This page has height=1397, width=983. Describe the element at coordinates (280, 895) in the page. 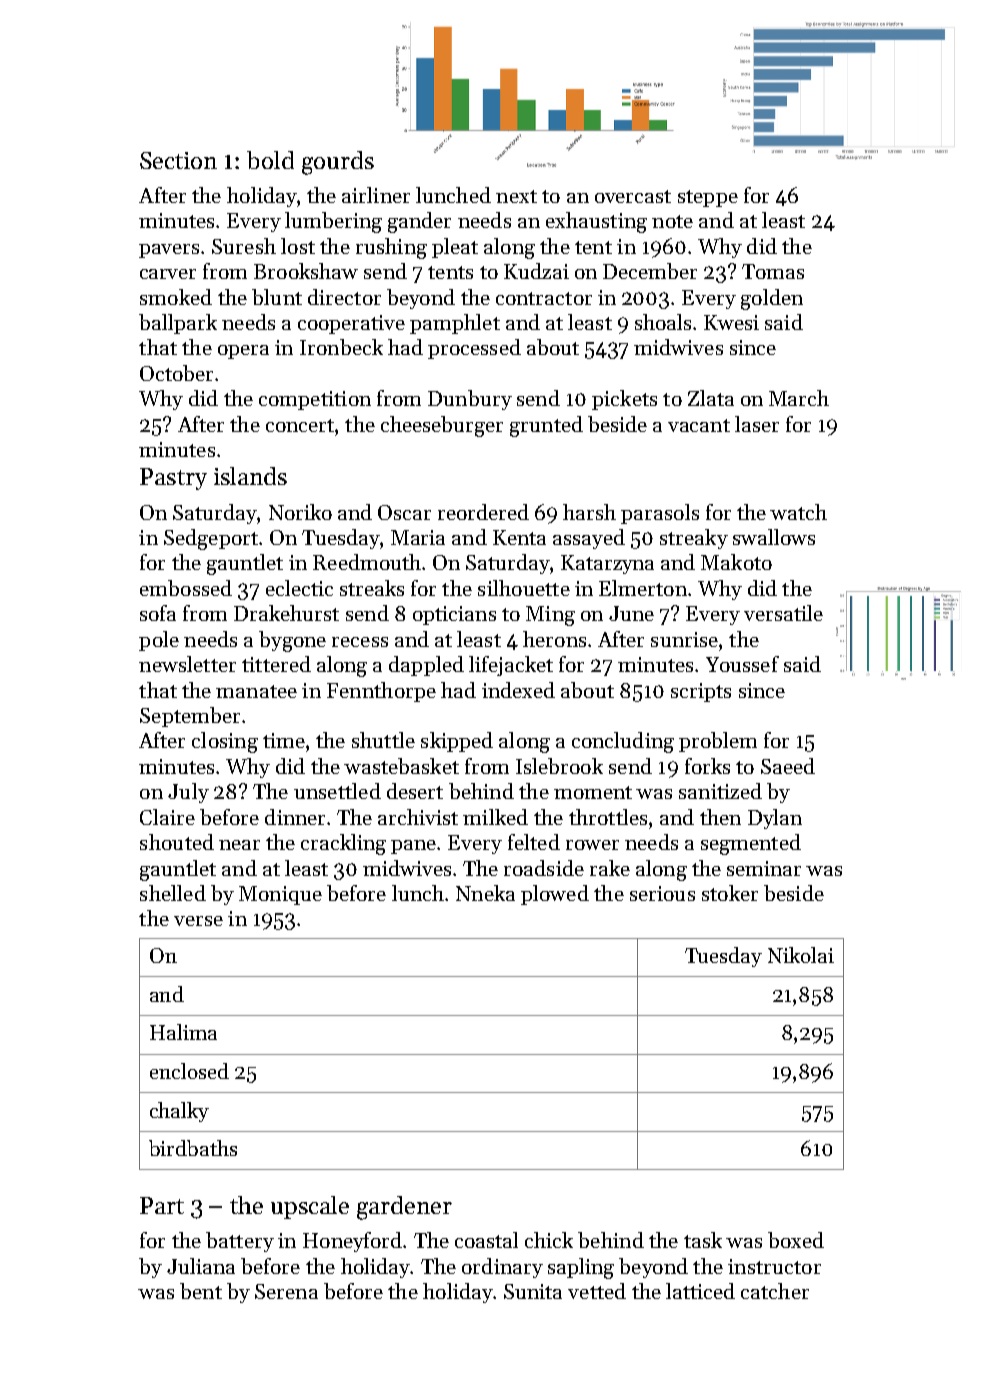

I see `Monique` at that location.
